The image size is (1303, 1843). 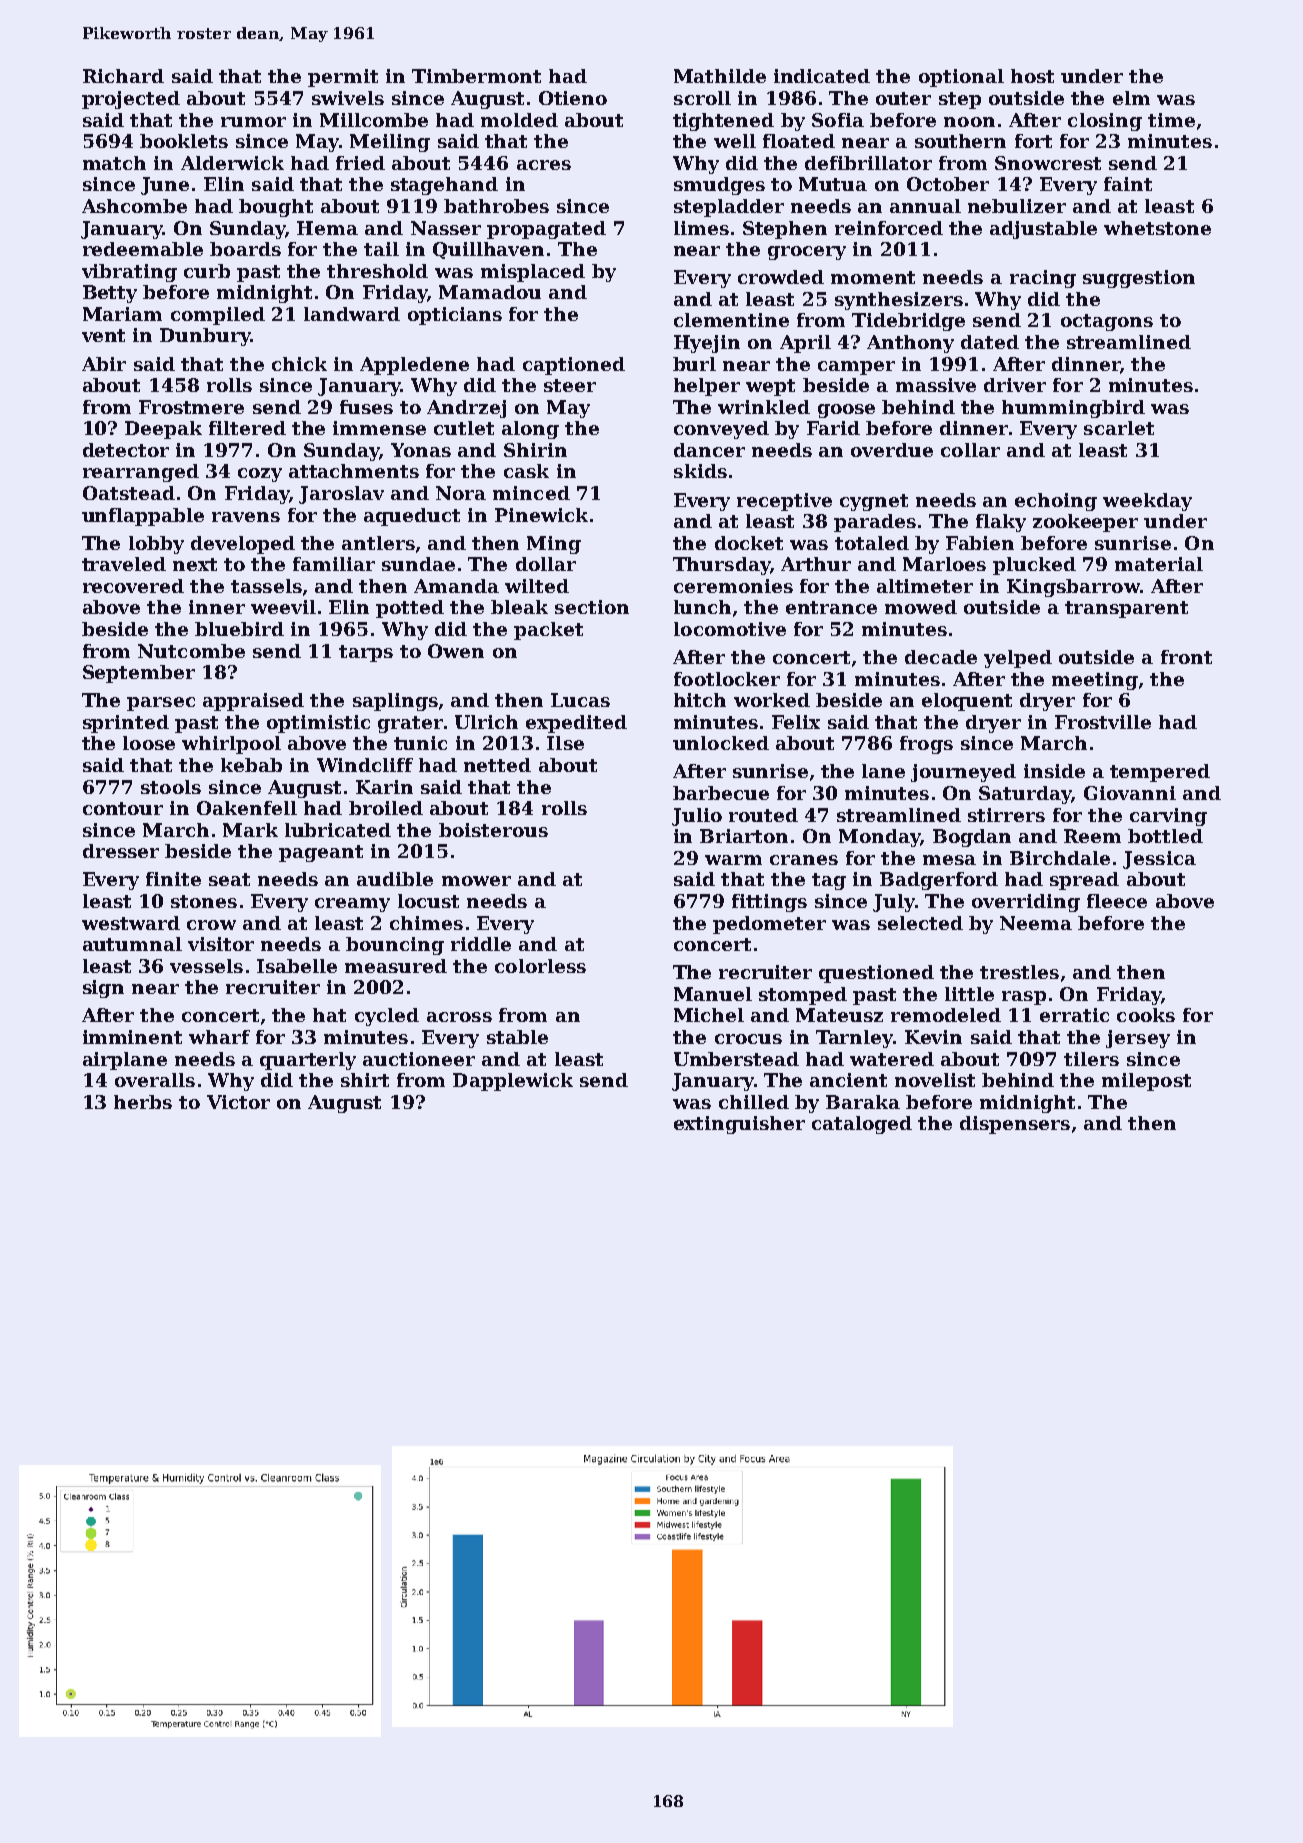 I want to click on herbs, so click(x=143, y=1102).
